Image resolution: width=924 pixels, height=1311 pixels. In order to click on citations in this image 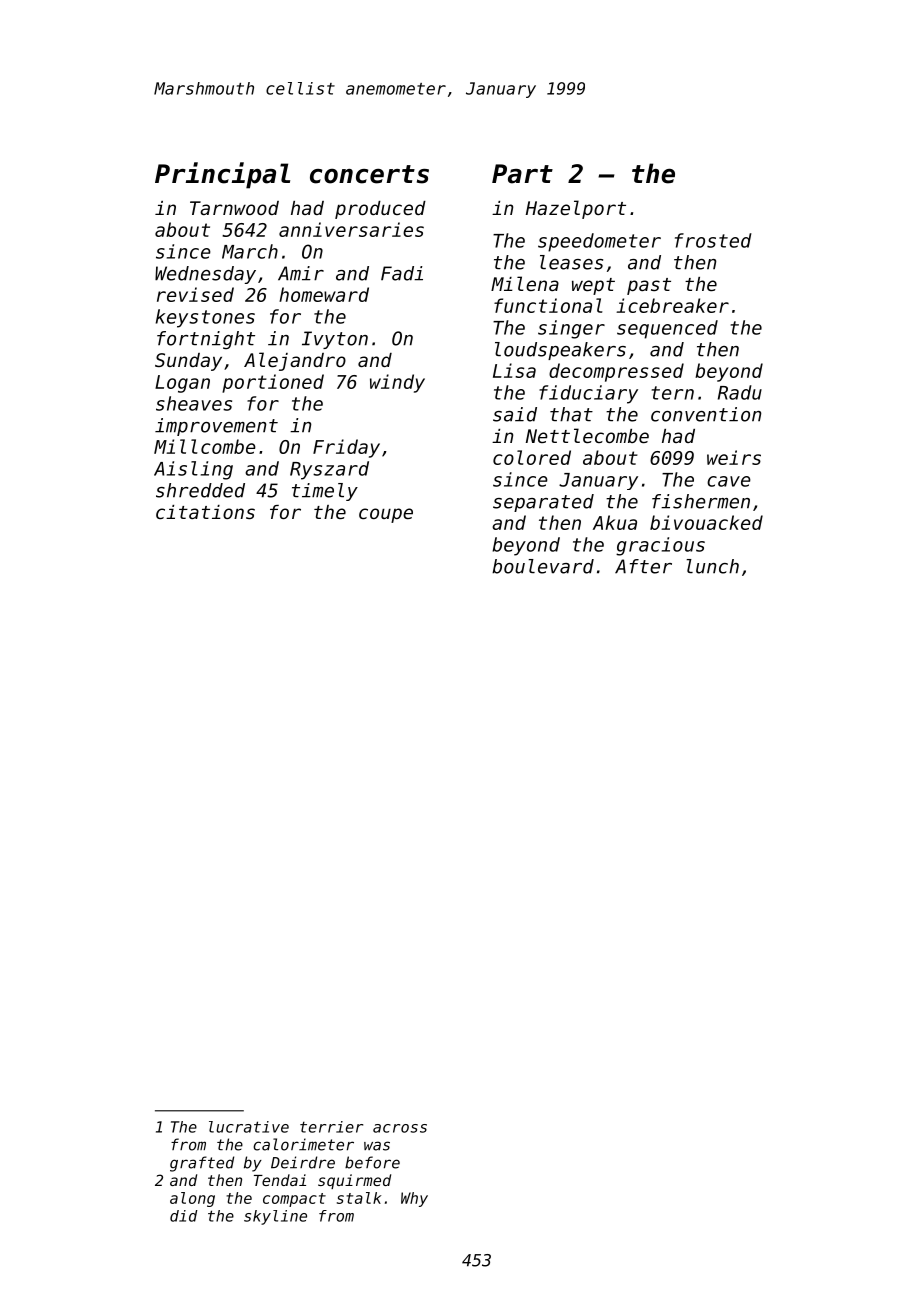, I will do `click(205, 512)`.
